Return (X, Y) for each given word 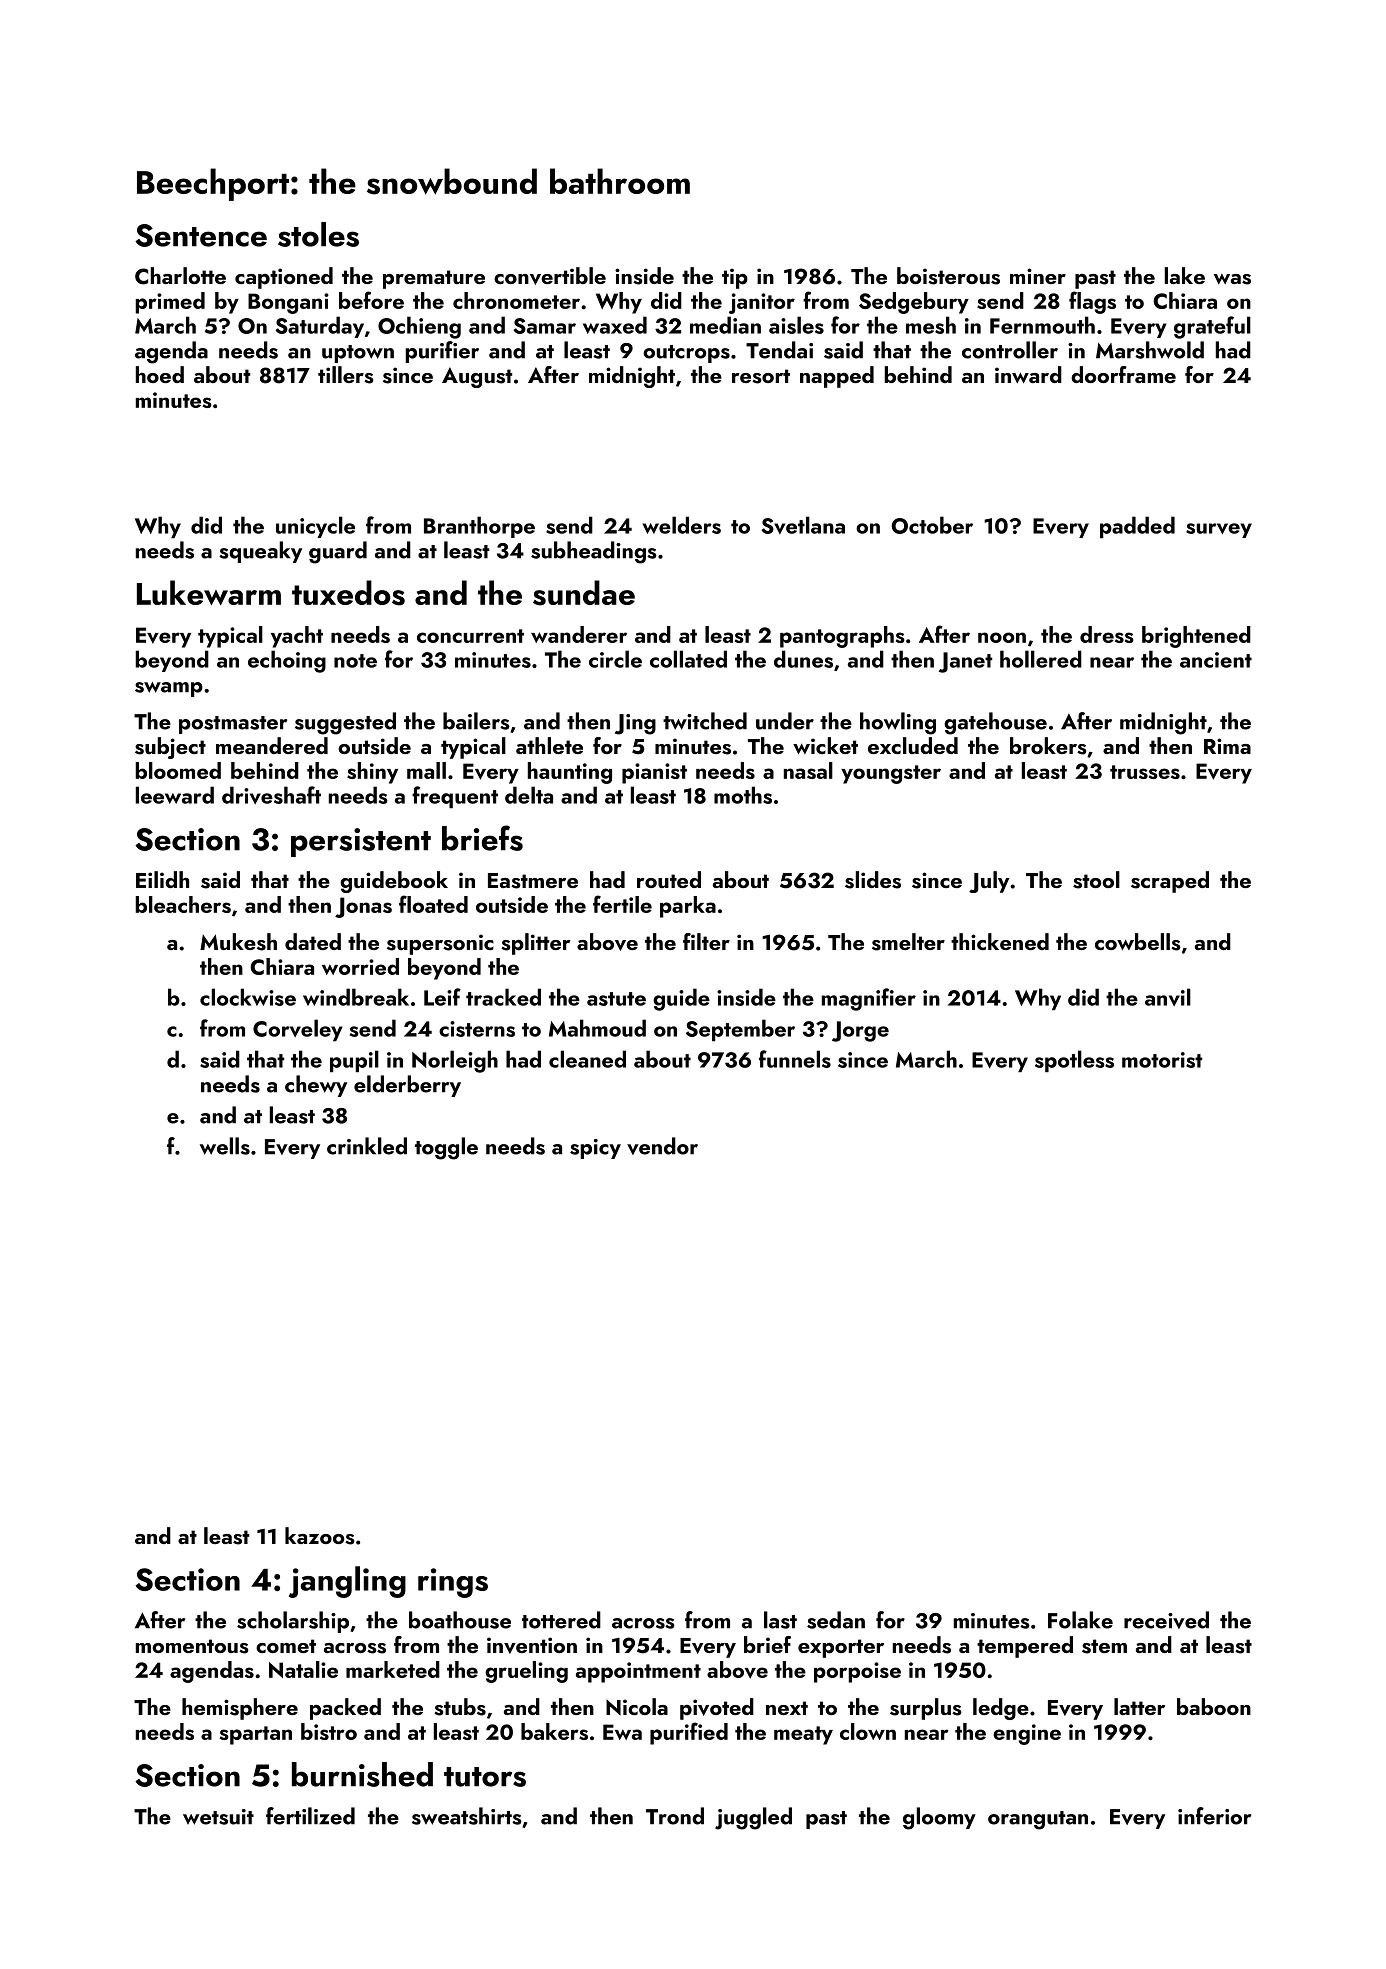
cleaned (587, 1059)
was (1232, 279)
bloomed (178, 770)
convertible (550, 276)
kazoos (320, 1536)
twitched (705, 721)
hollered (1041, 659)
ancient (1216, 660)
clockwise (248, 997)
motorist (1162, 1060)
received (1166, 1620)
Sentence (201, 235)
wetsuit (218, 1817)
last (780, 1620)
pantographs (842, 637)
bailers (476, 721)
